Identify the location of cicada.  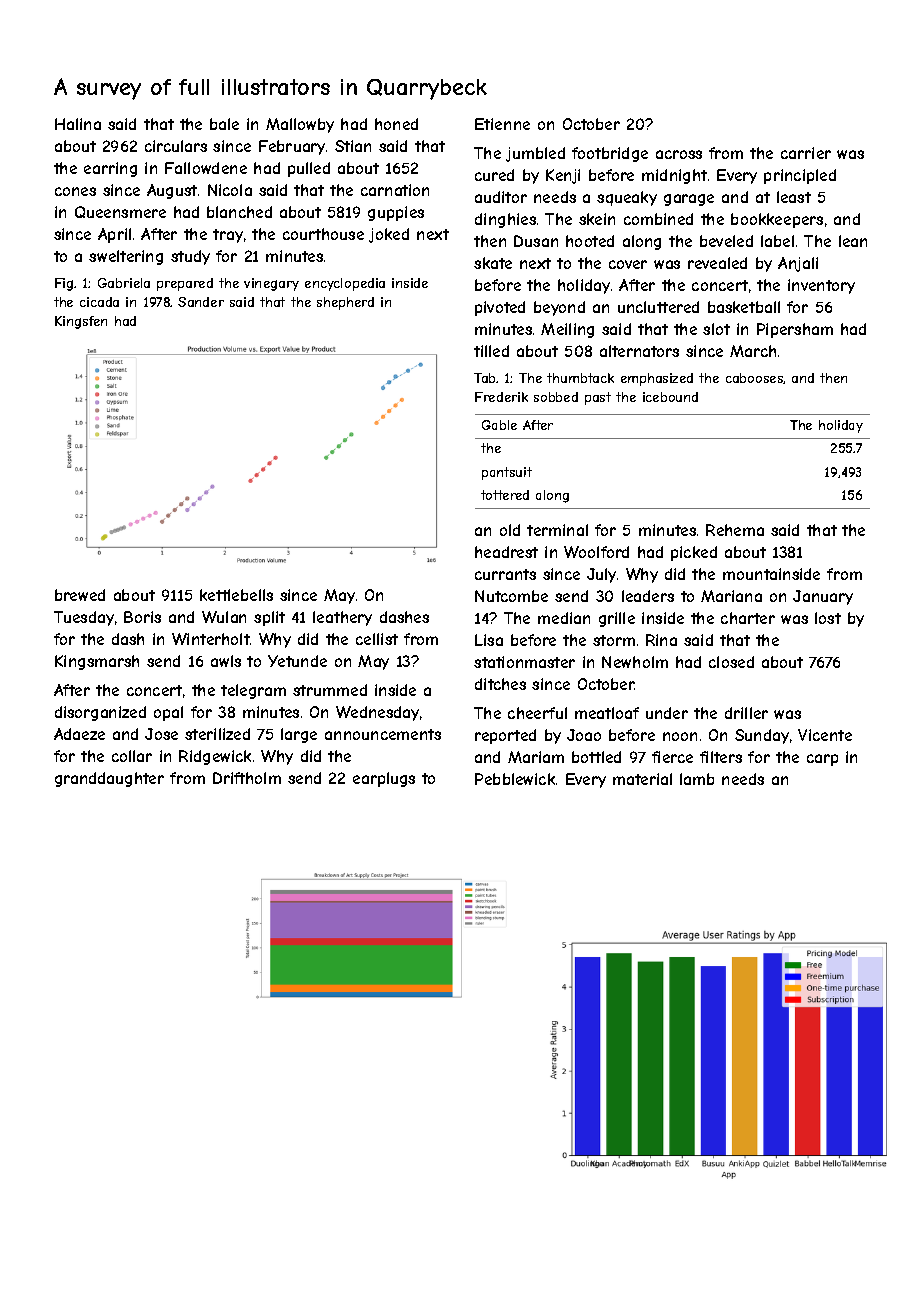
(99, 302).
